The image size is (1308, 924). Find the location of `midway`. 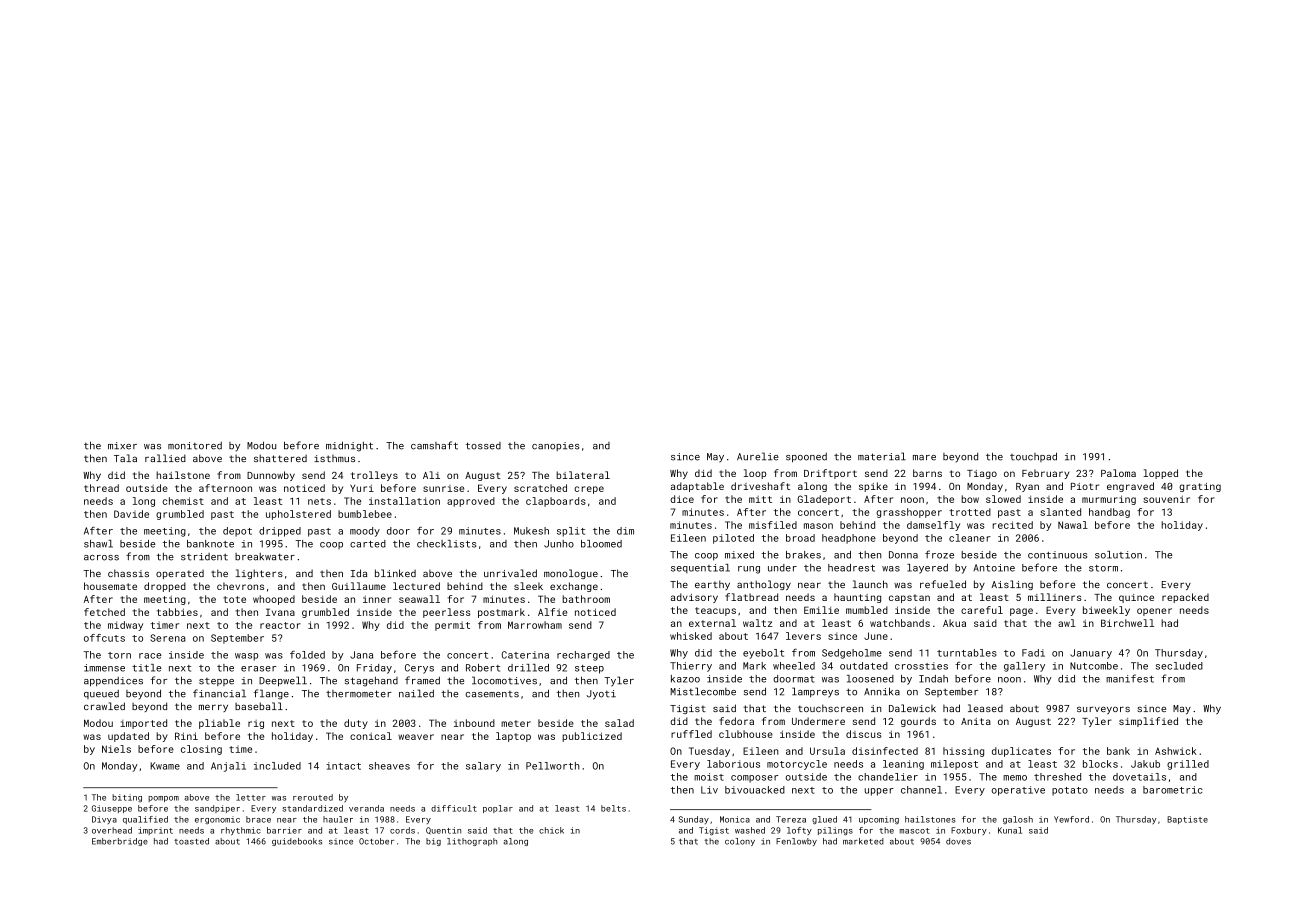

midway is located at coordinates (125, 626).
